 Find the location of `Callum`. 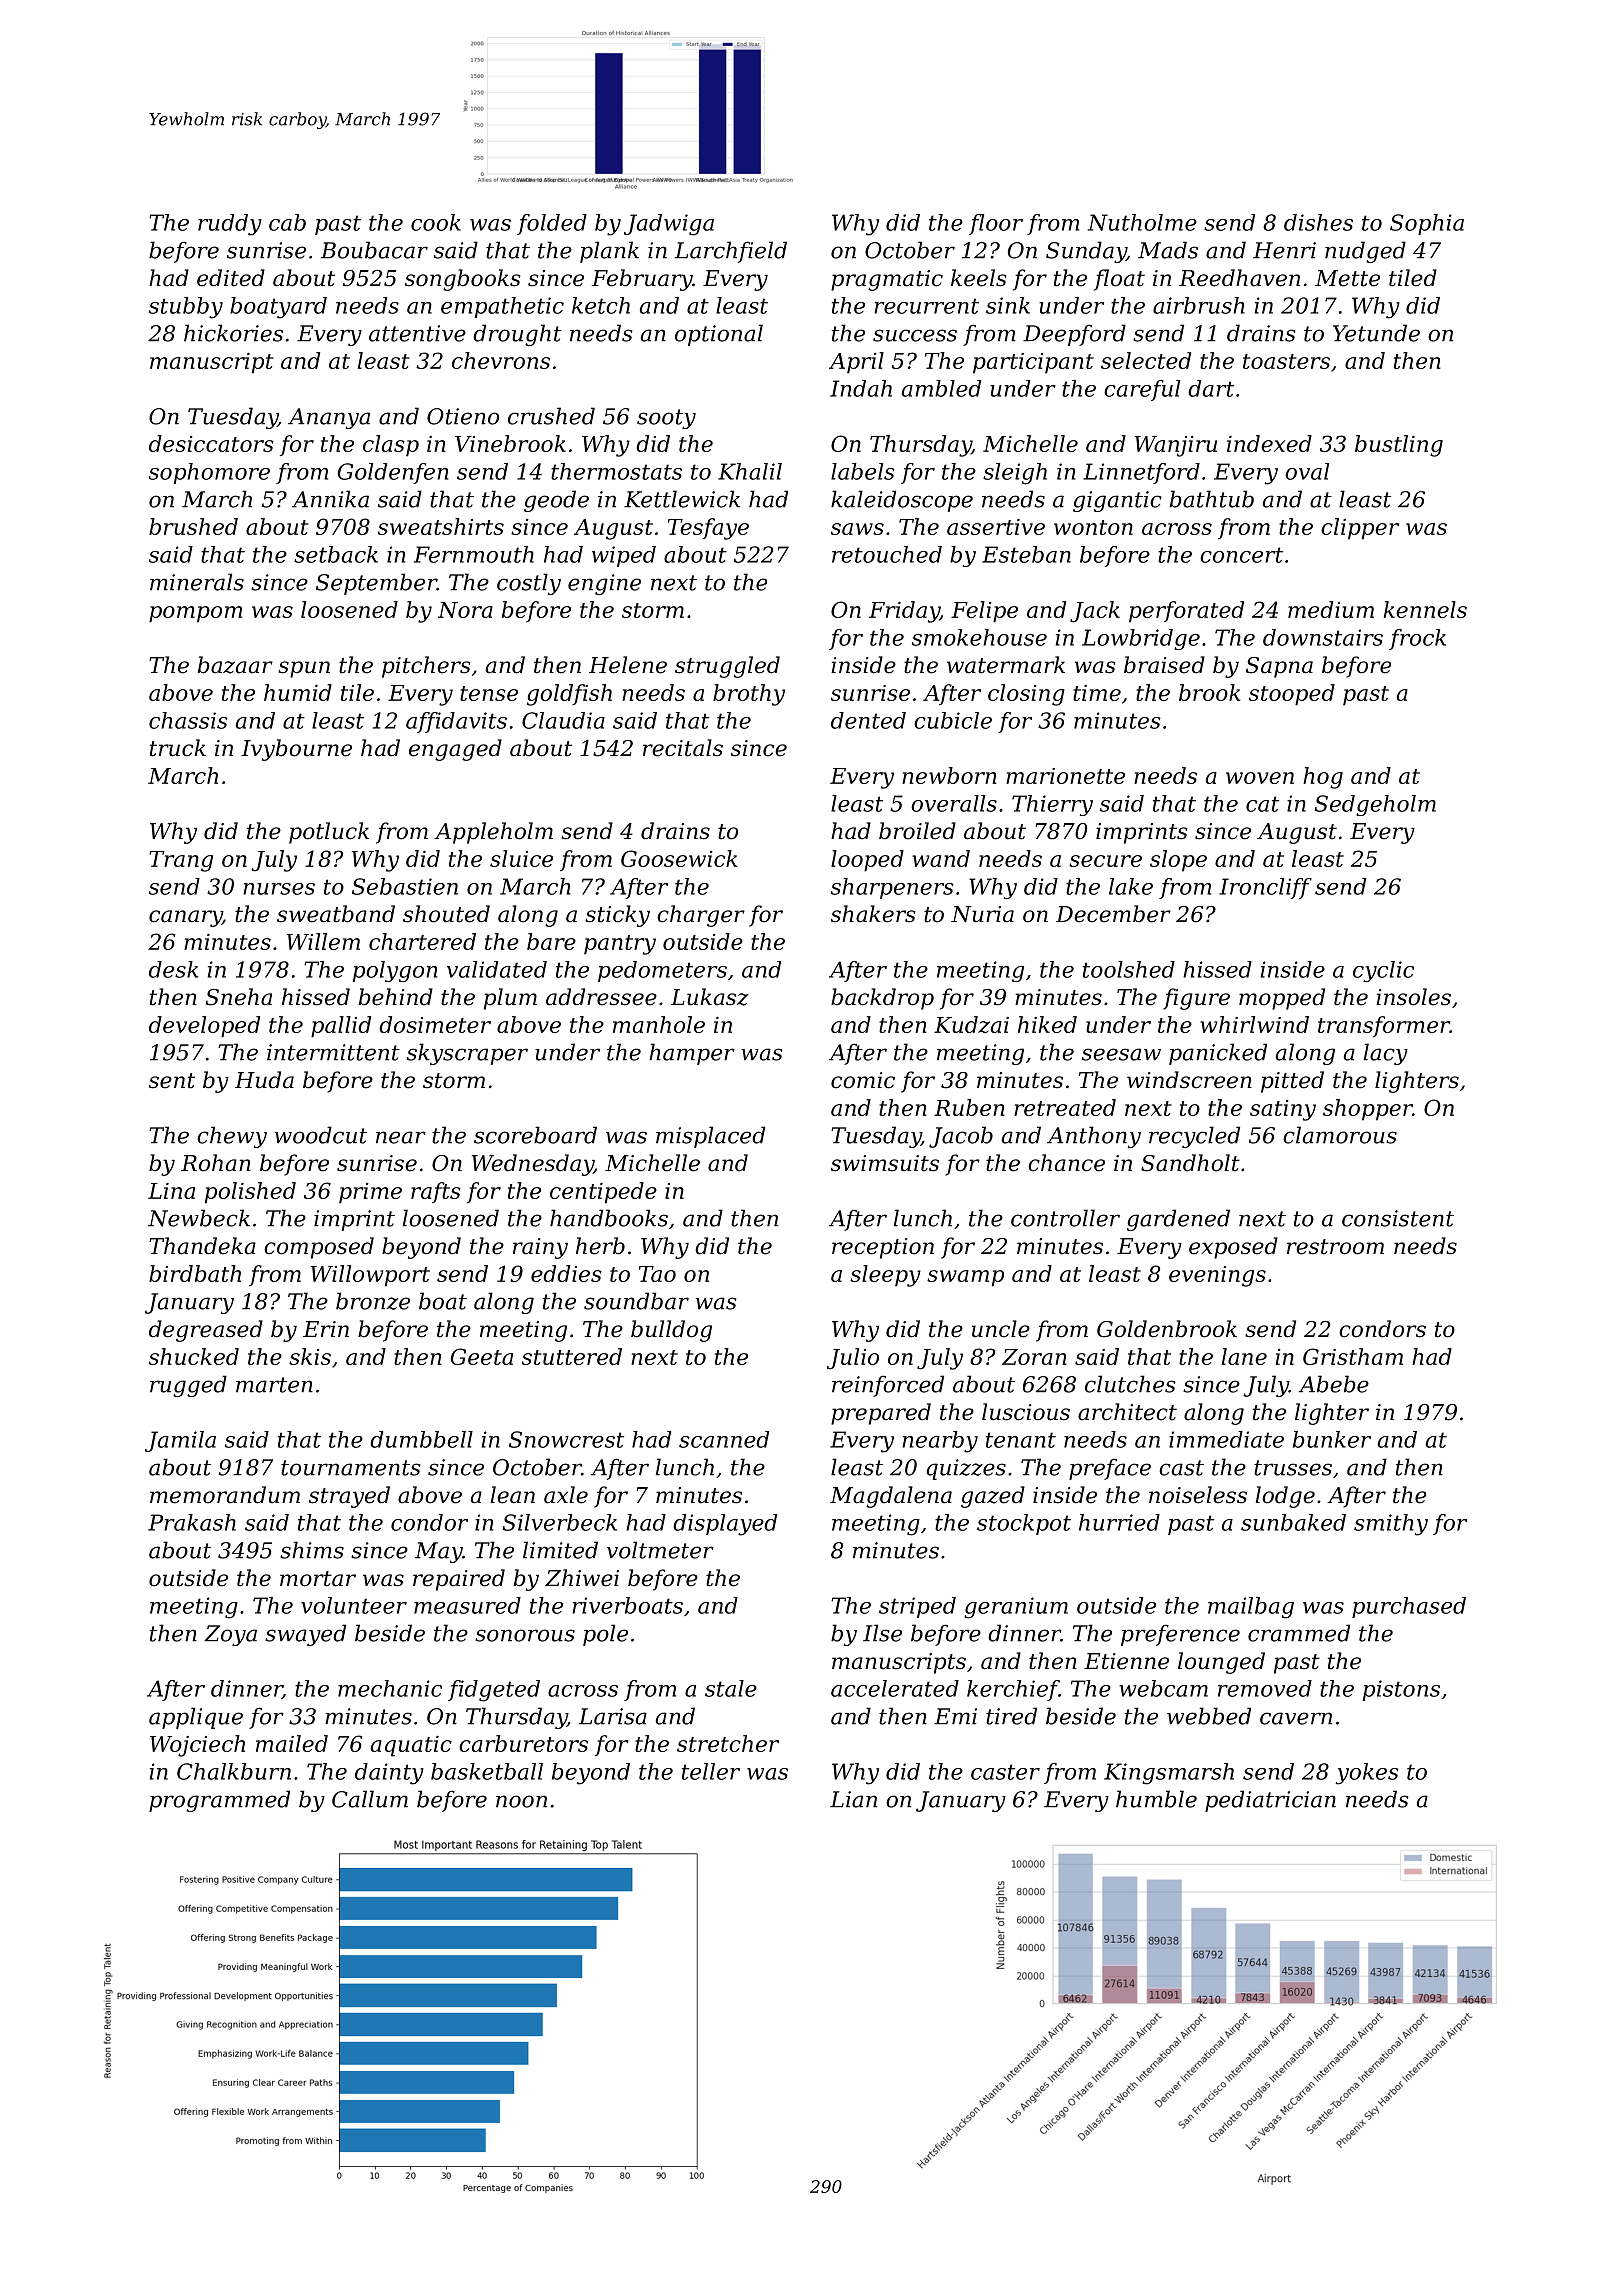

Callum is located at coordinates (370, 1799).
